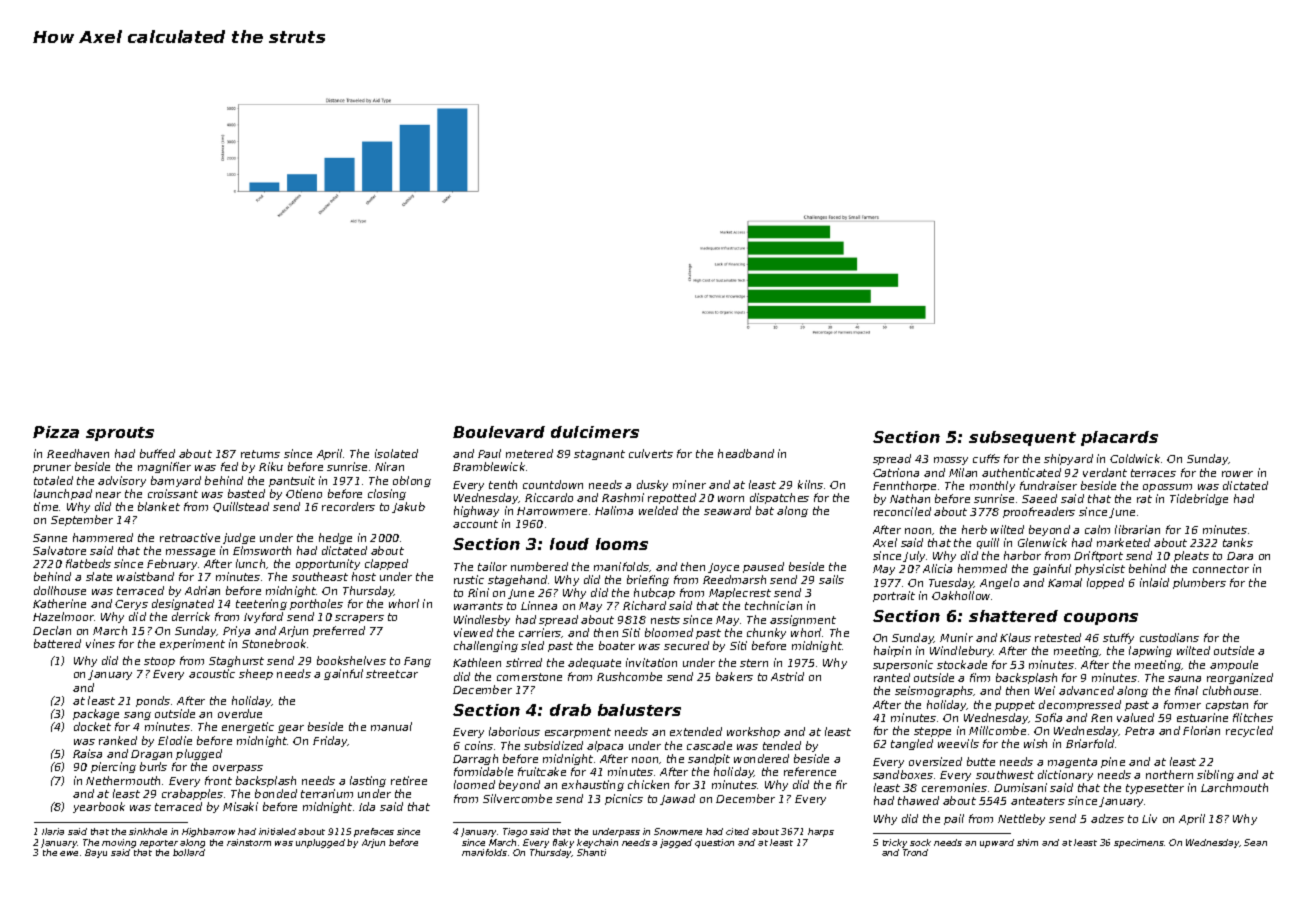  Describe the element at coordinates (746, 453) in the page. I see `headband` at that location.
